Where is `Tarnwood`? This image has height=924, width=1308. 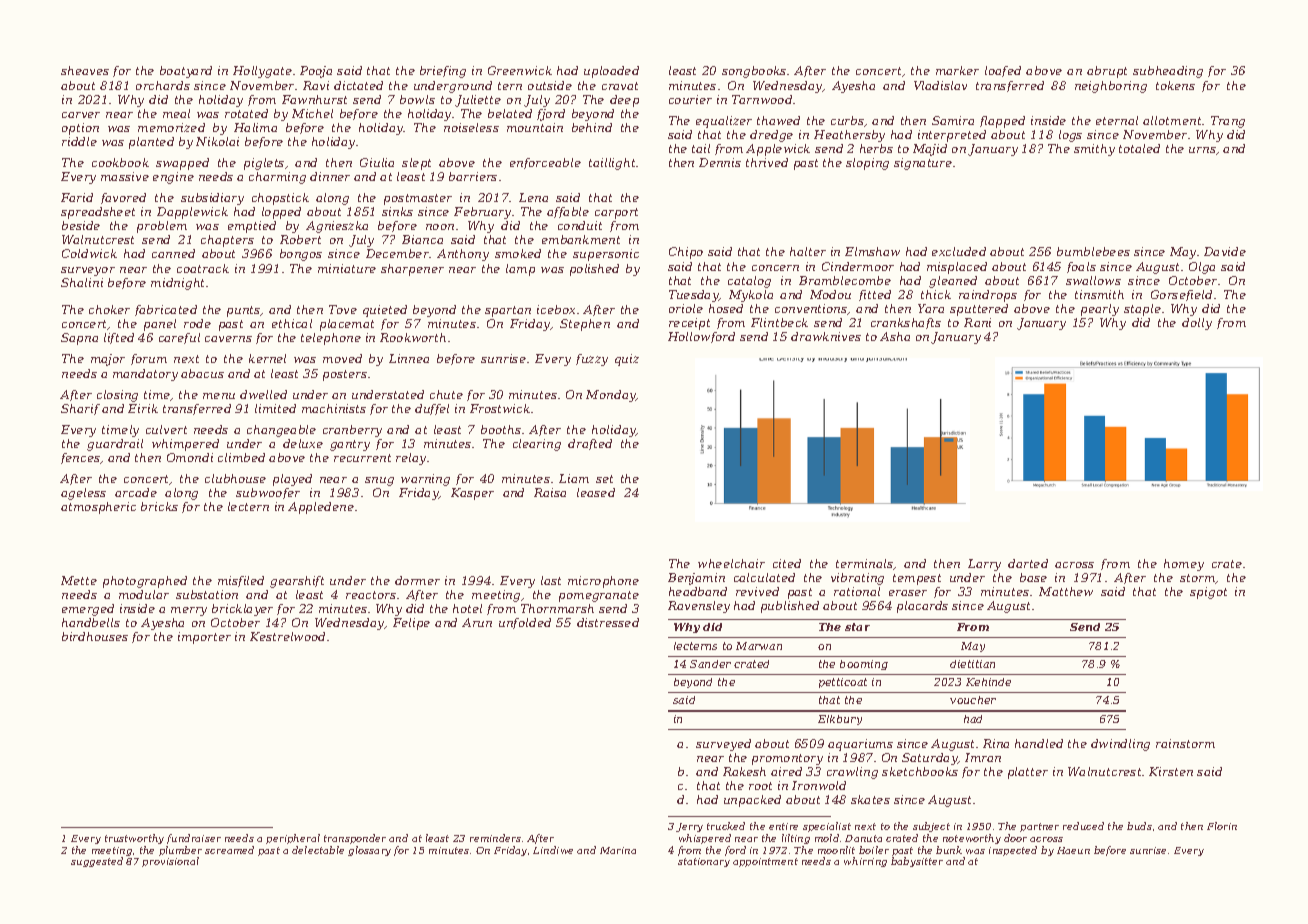
Tarnwood is located at coordinates (762, 99).
